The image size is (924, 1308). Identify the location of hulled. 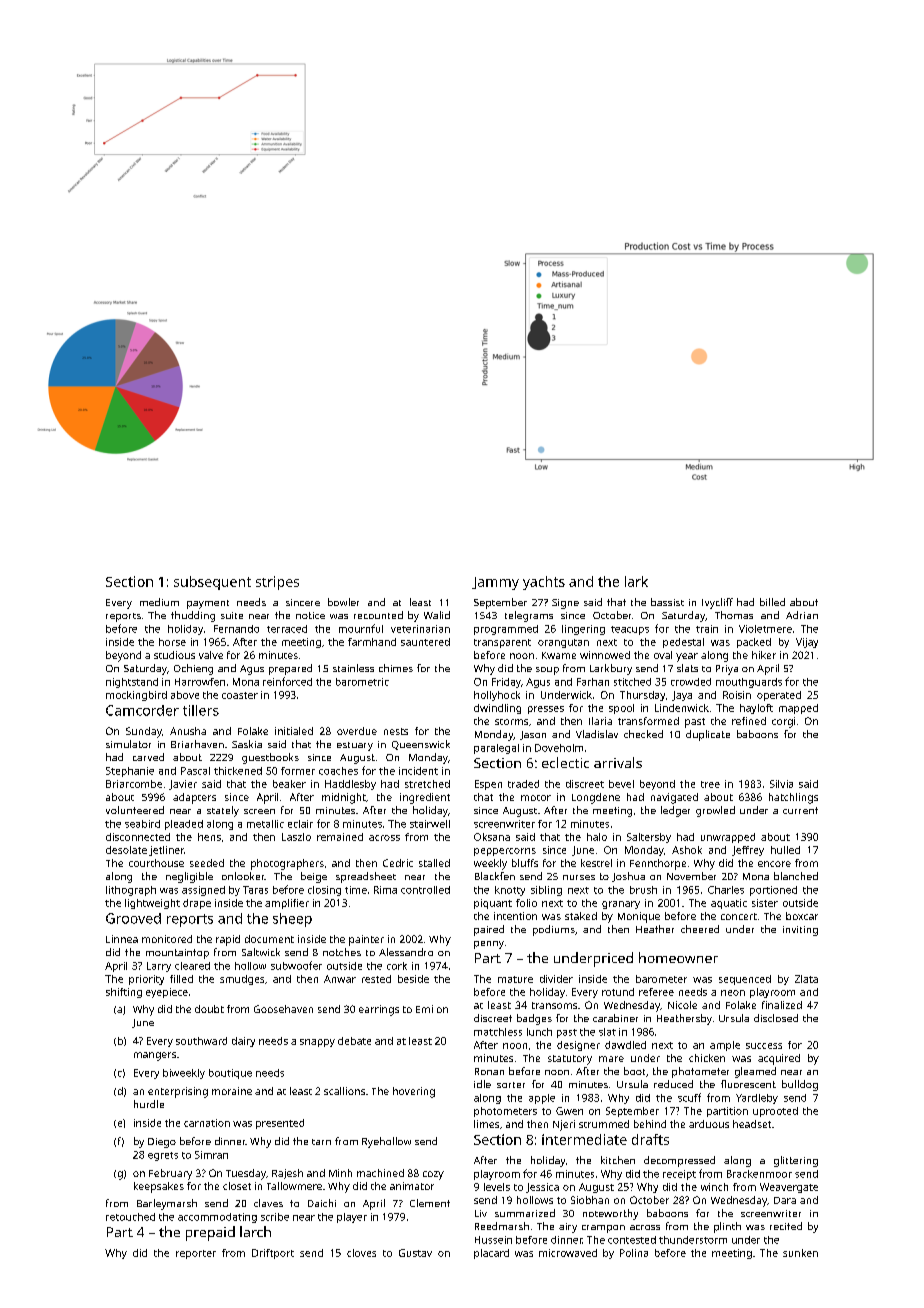
(785, 850).
